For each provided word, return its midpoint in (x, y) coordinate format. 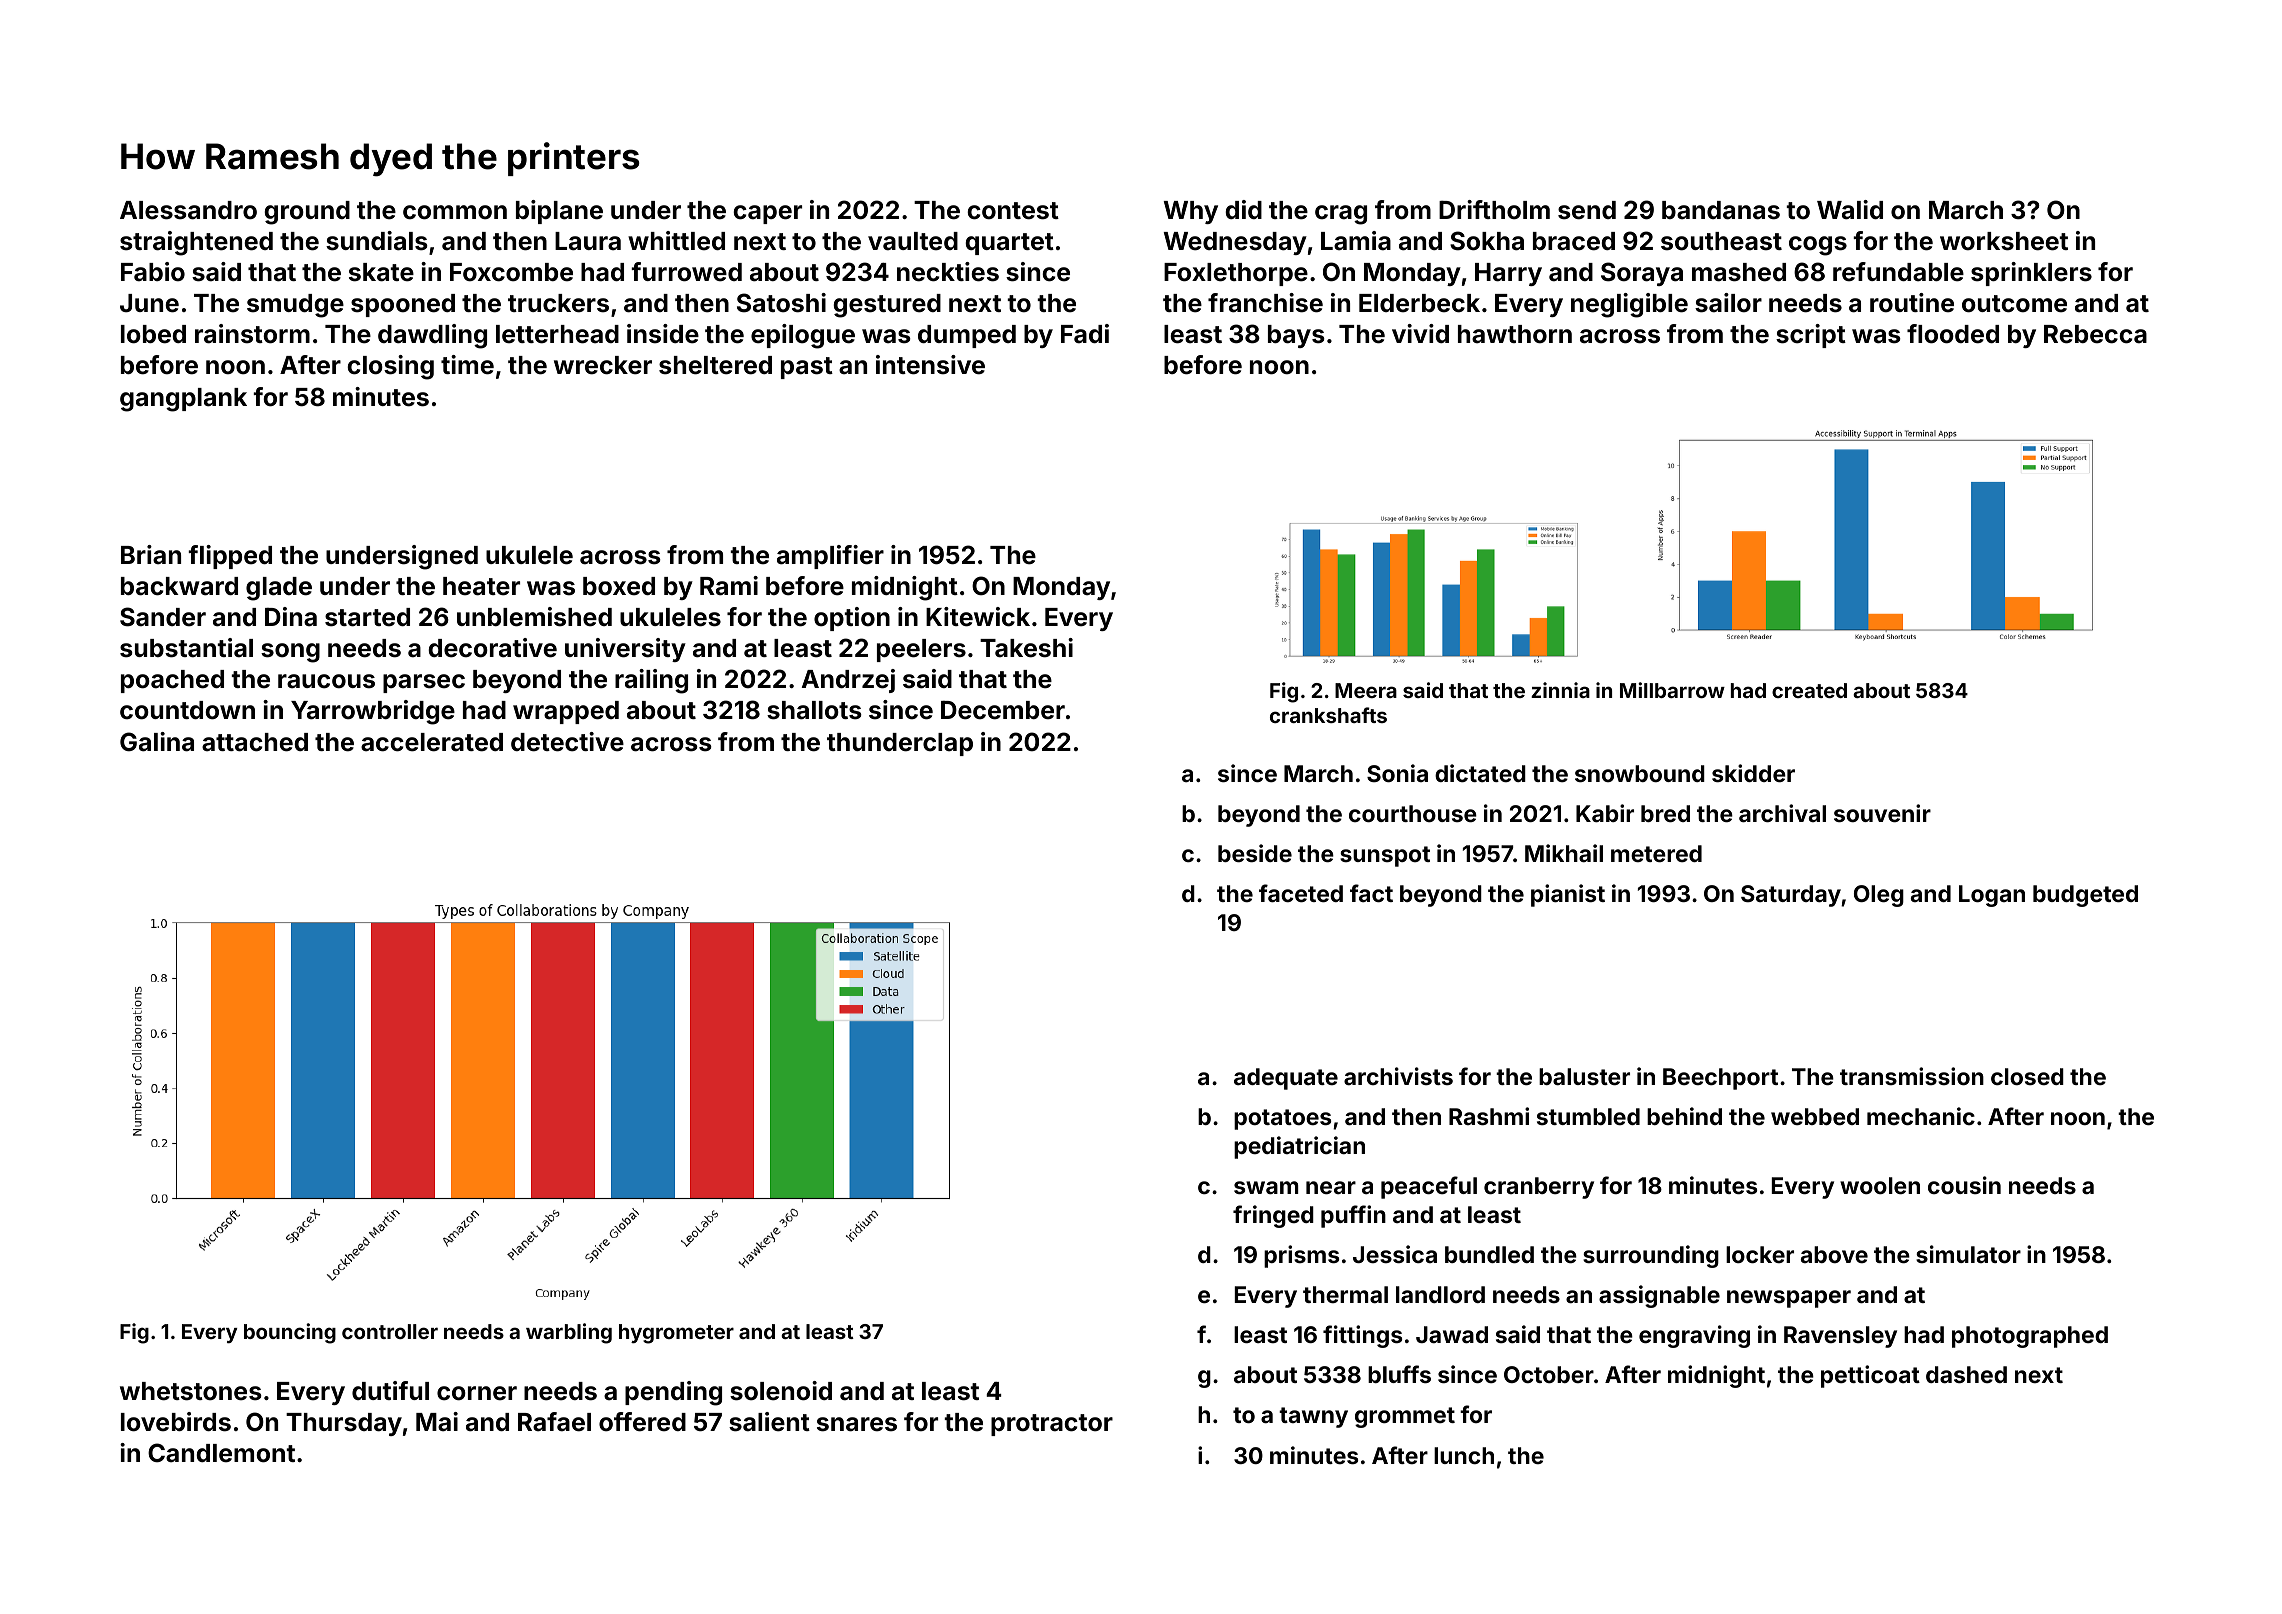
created (1809, 690)
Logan (1992, 896)
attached (255, 742)
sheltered (715, 365)
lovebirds (176, 1422)
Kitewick (978, 617)
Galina (157, 742)
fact (1371, 893)
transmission (1912, 1076)
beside (1255, 853)
